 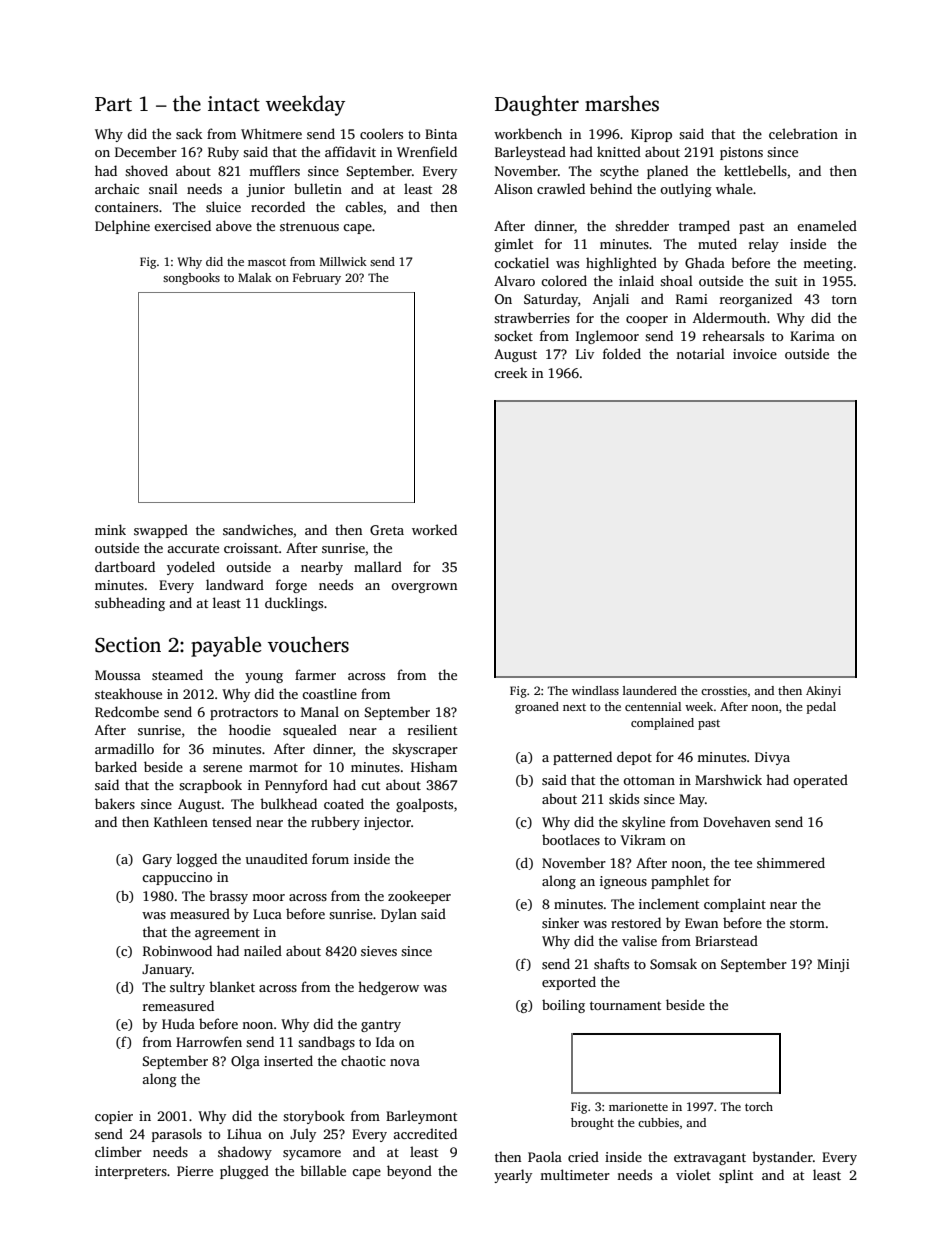 I want to click on notarial, so click(x=700, y=353).
